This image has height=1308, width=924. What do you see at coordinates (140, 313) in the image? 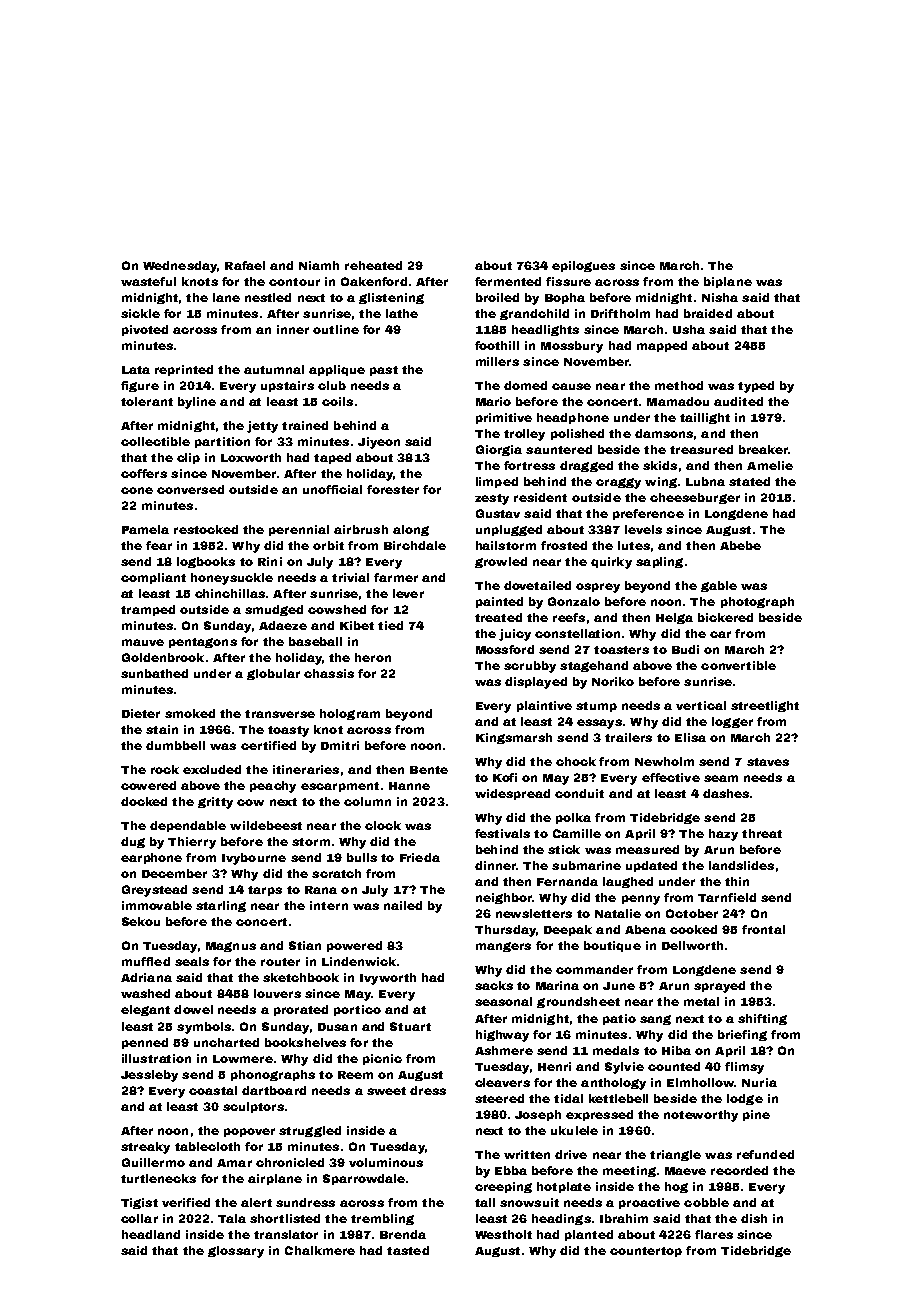
I see `sickle` at bounding box center [140, 313].
